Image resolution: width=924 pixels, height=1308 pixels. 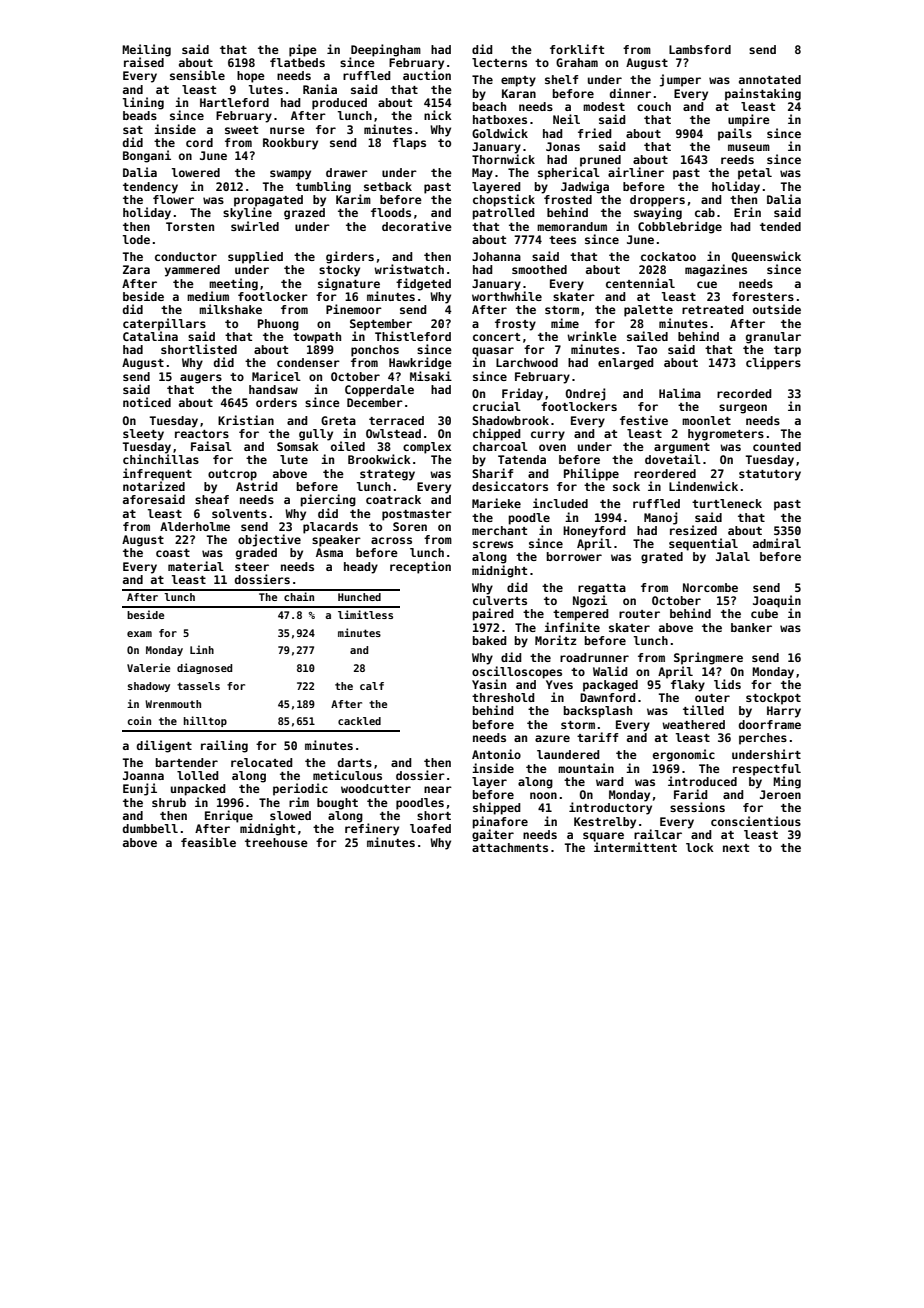 I want to click on terraced, so click(x=396, y=420).
